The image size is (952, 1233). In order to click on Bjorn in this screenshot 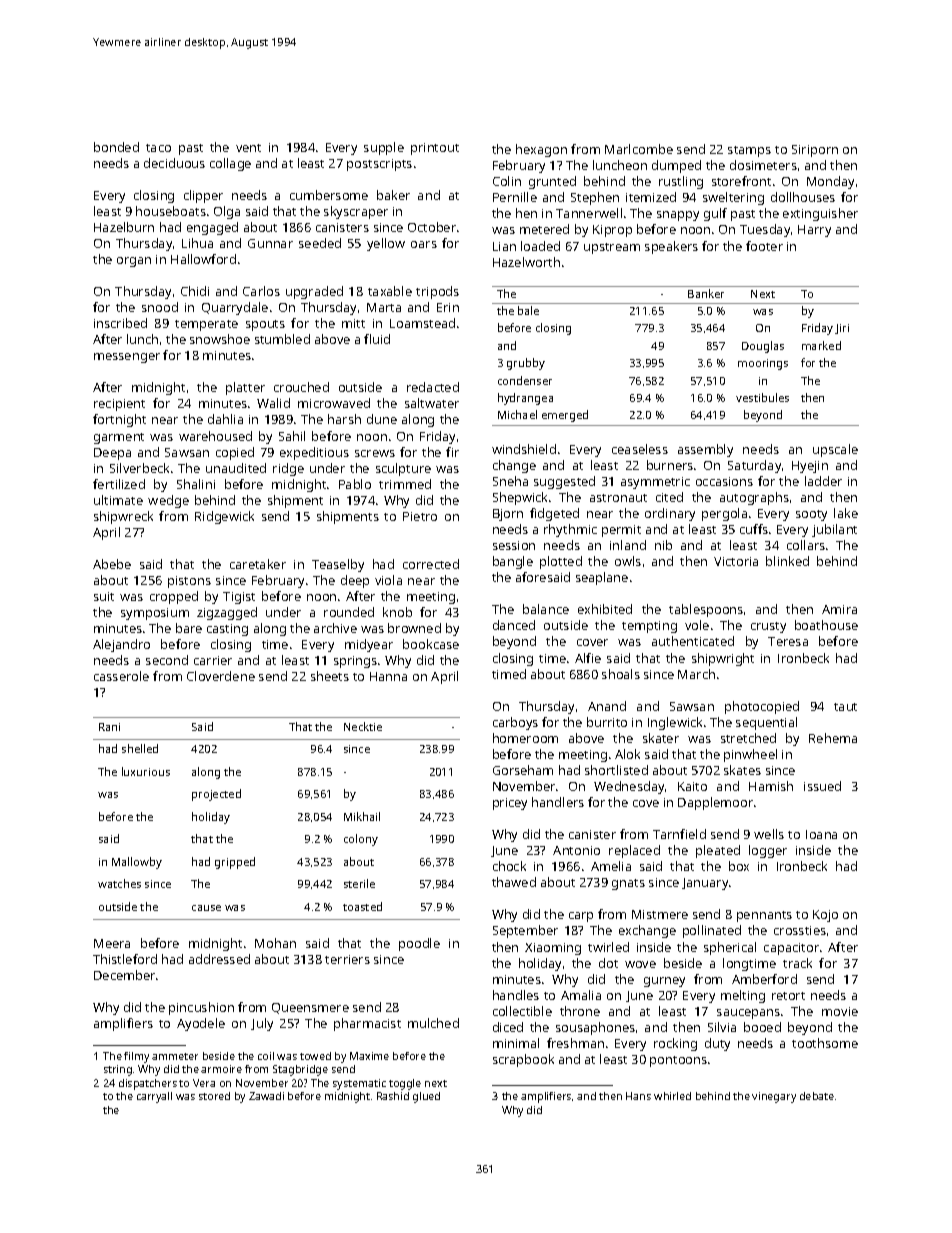, I will do `click(508, 515)`.
